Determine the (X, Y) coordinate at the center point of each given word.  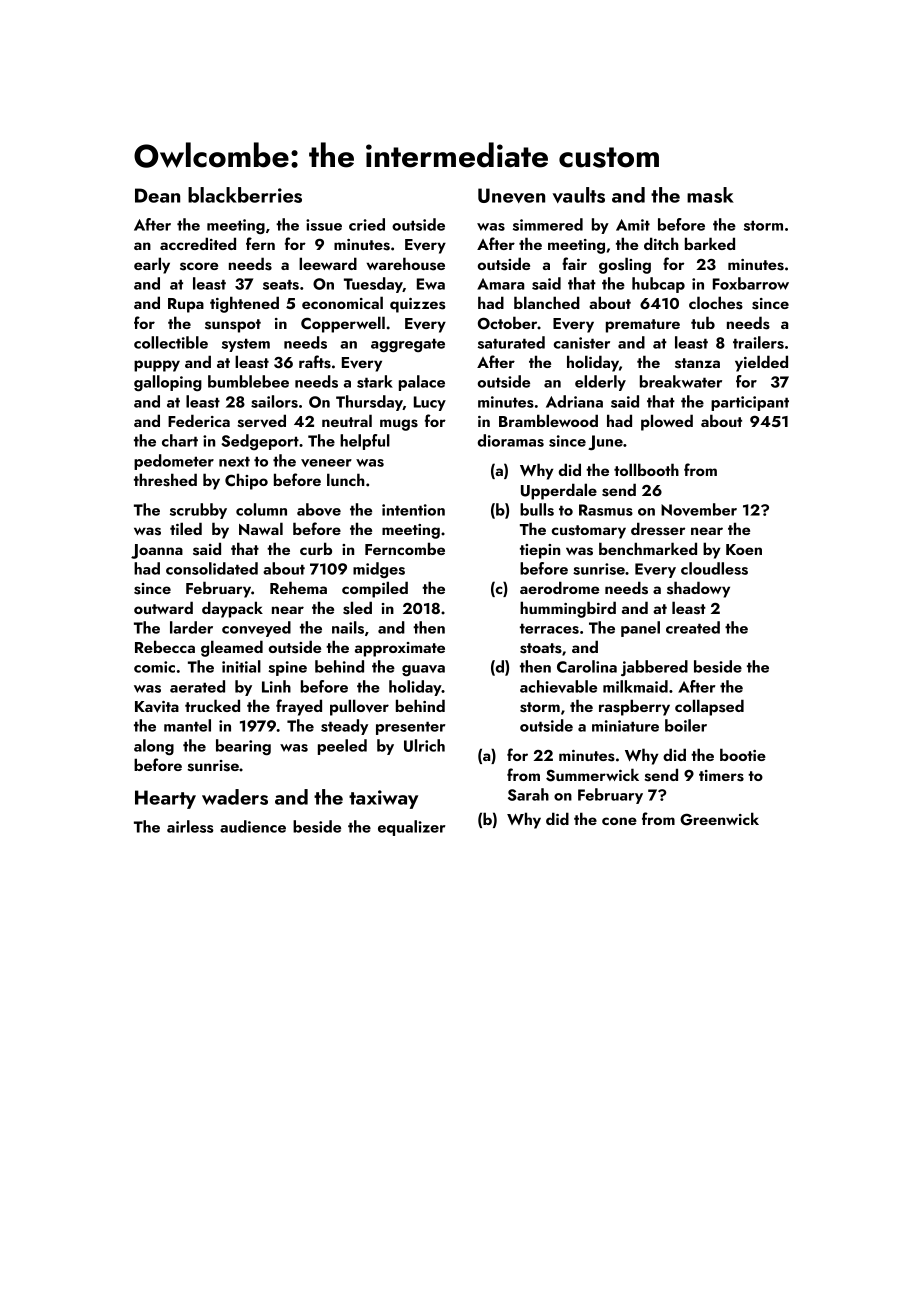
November (699, 509)
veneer (326, 463)
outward (163, 607)
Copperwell (343, 324)
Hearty (165, 799)
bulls (537, 509)
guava (423, 670)
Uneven (511, 195)
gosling (625, 265)
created (693, 627)
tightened (244, 304)
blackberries (245, 195)
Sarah (528, 794)
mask (710, 195)
